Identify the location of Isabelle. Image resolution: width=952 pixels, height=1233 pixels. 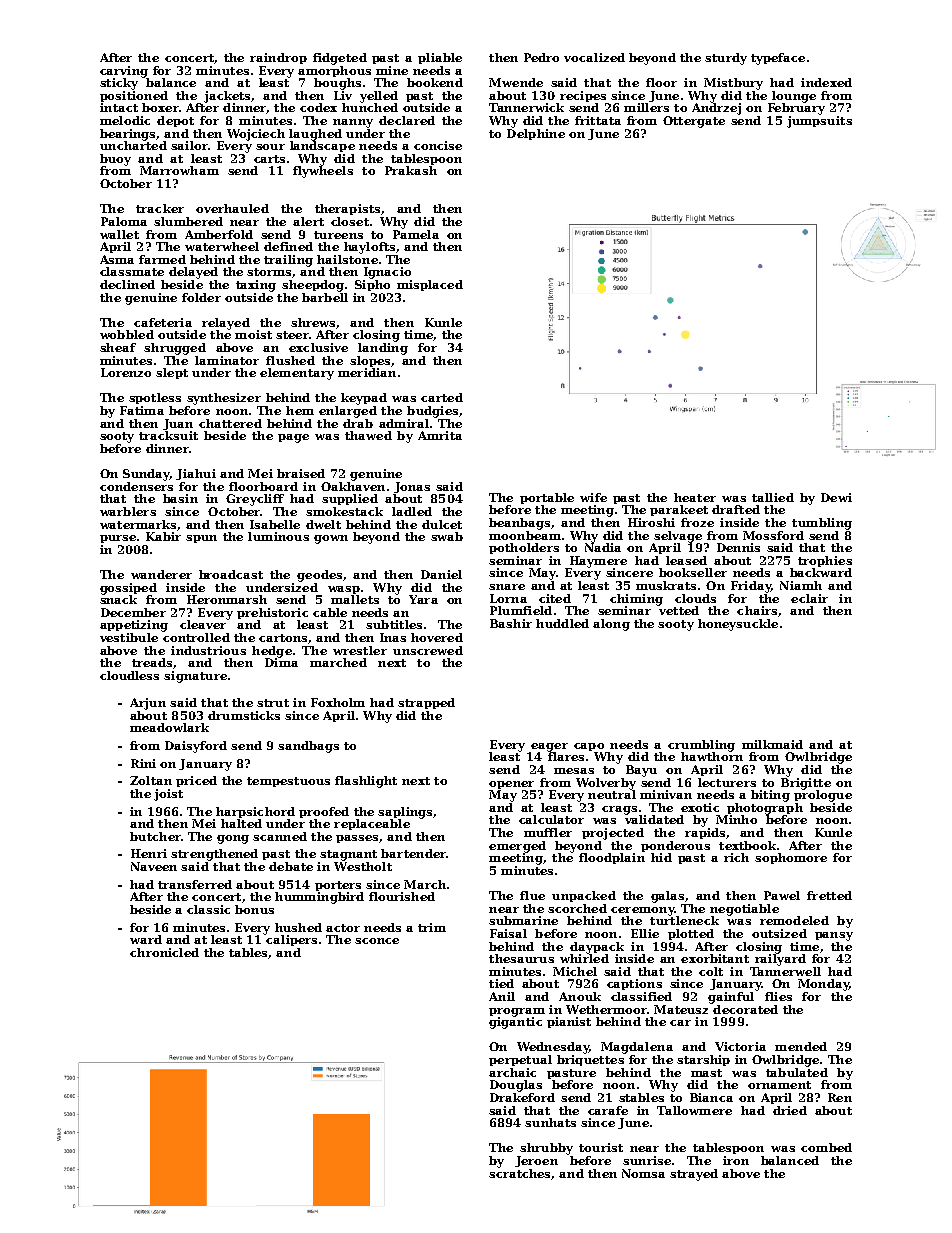
(275, 524).
